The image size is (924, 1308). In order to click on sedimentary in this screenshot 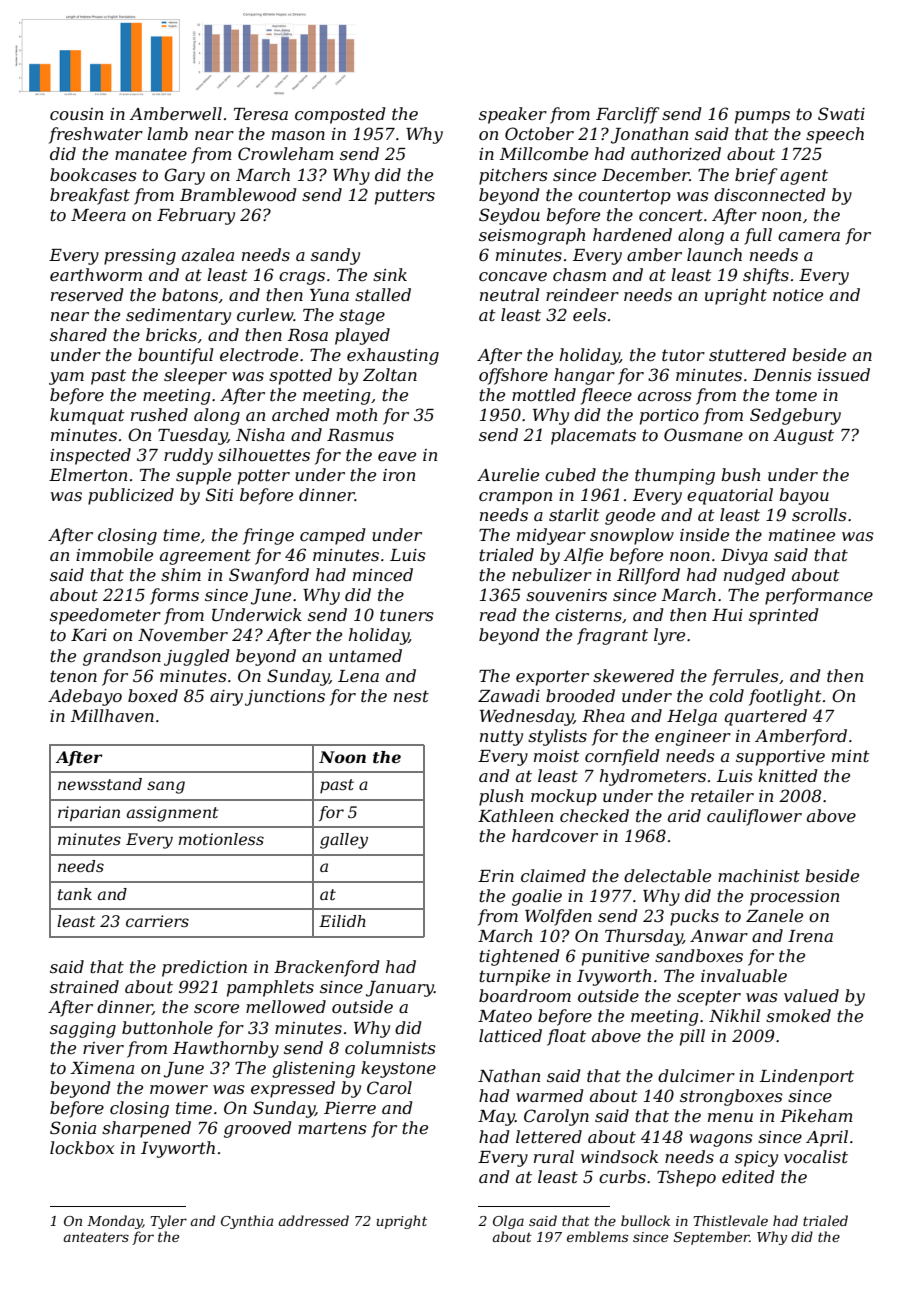, I will do `click(178, 316)`.
